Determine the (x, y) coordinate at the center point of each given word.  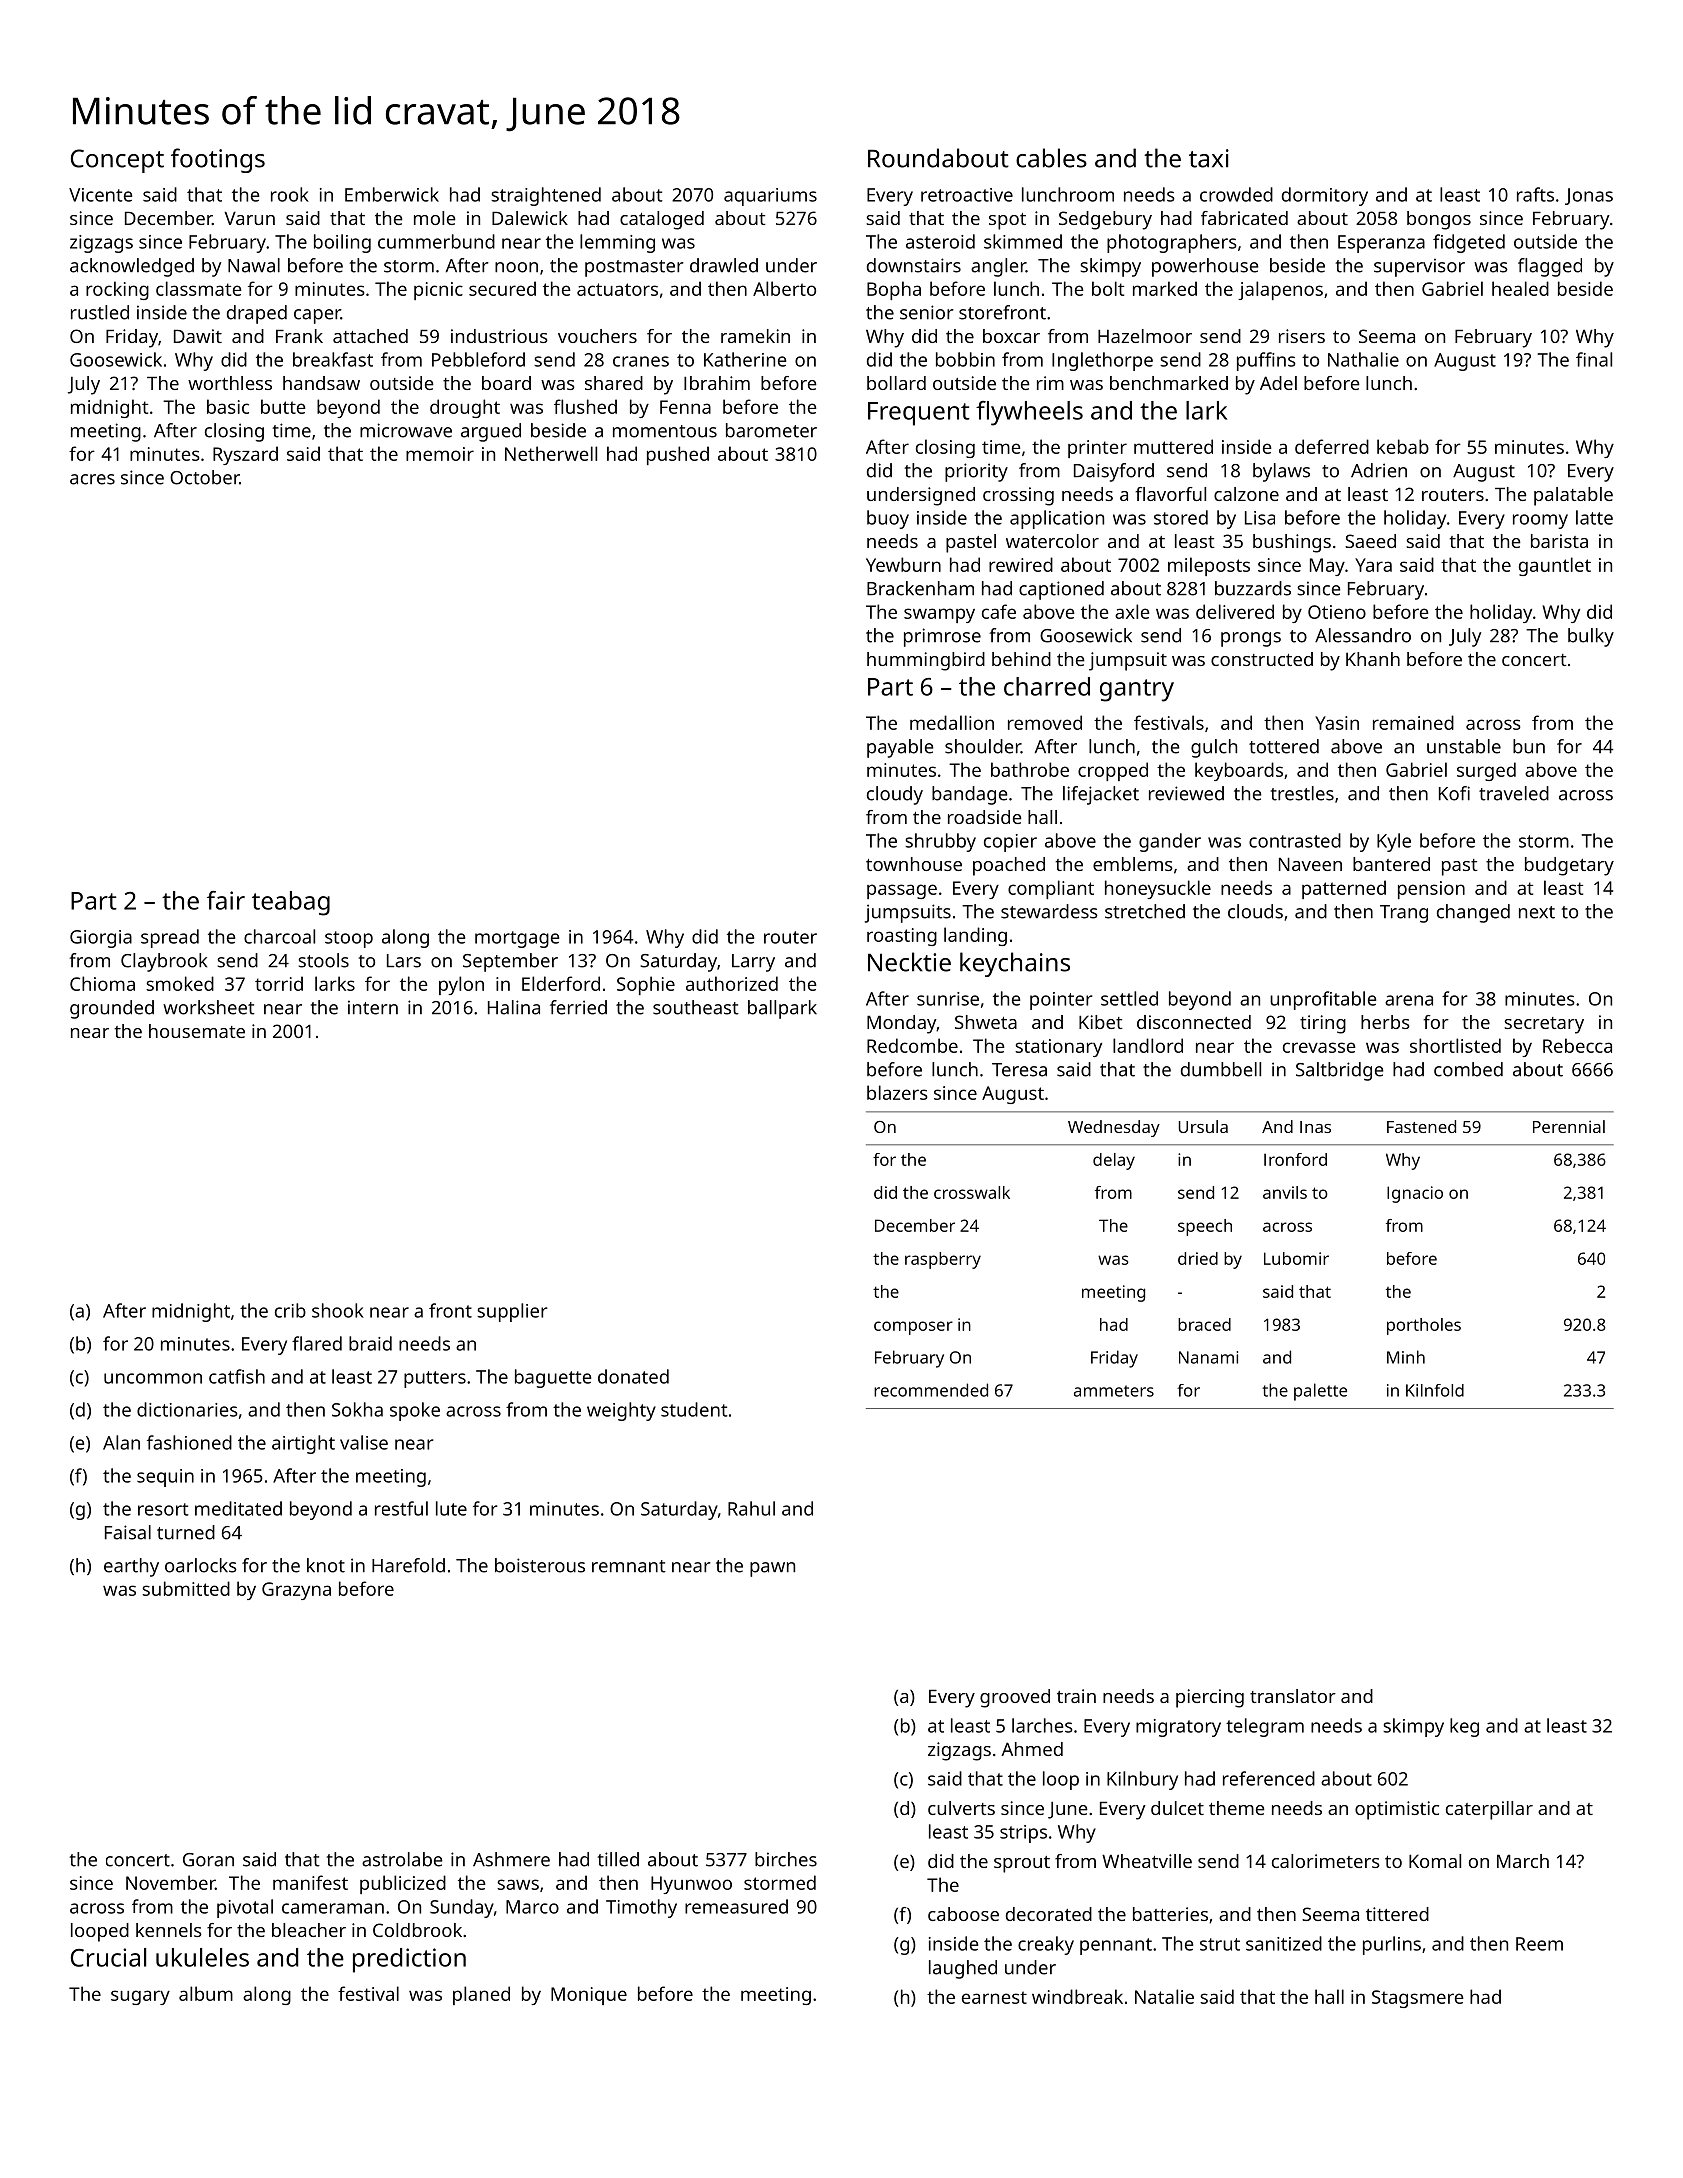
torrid (279, 983)
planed (481, 1995)
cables (1051, 158)
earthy (131, 1567)
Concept (117, 161)
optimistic (1397, 1810)
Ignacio (1415, 1194)
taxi (1209, 158)
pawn (772, 1569)
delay (1114, 1161)
